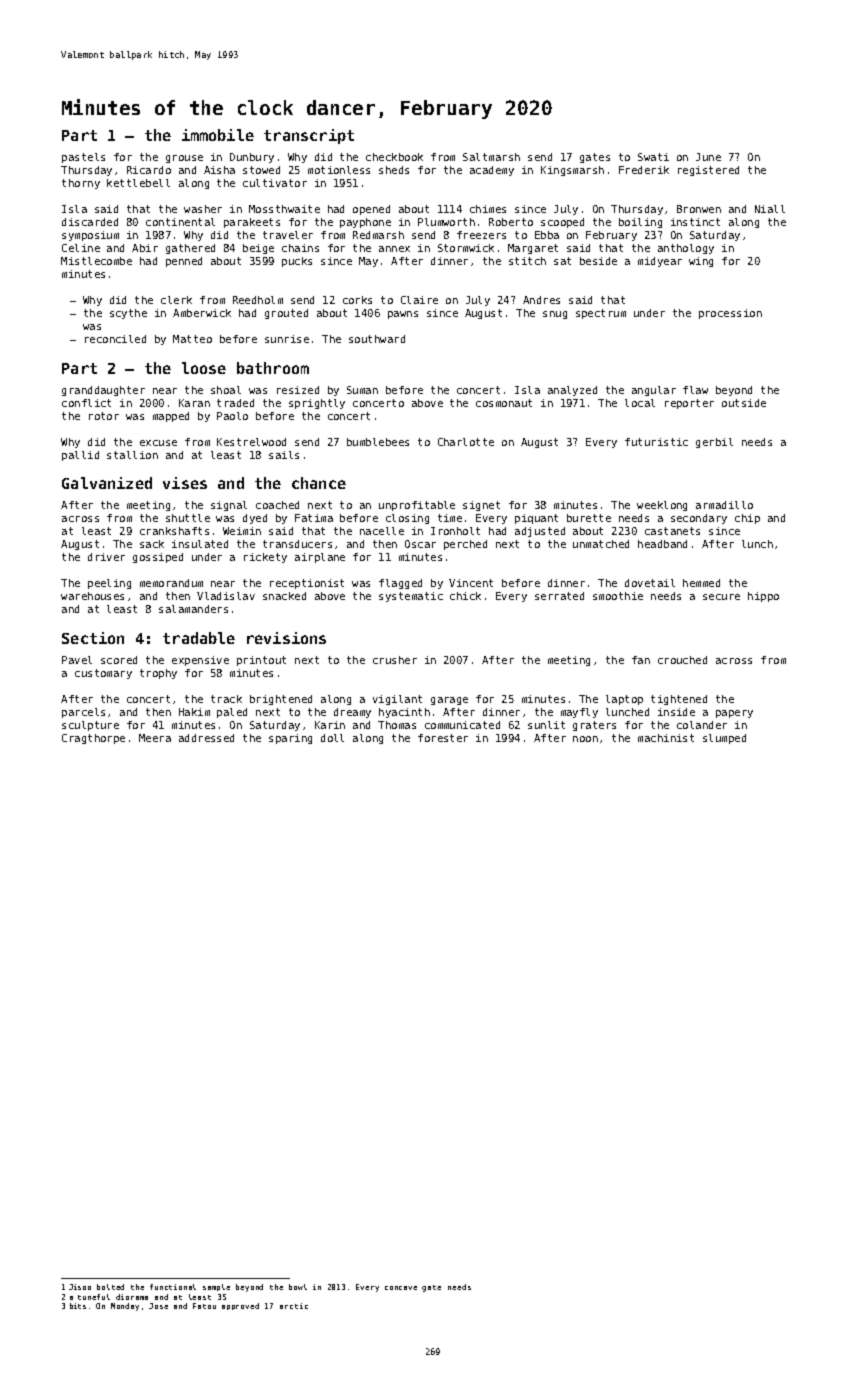 The image size is (849, 1400). What do you see at coordinates (714, 443) in the document?
I see `gerbil` at bounding box center [714, 443].
